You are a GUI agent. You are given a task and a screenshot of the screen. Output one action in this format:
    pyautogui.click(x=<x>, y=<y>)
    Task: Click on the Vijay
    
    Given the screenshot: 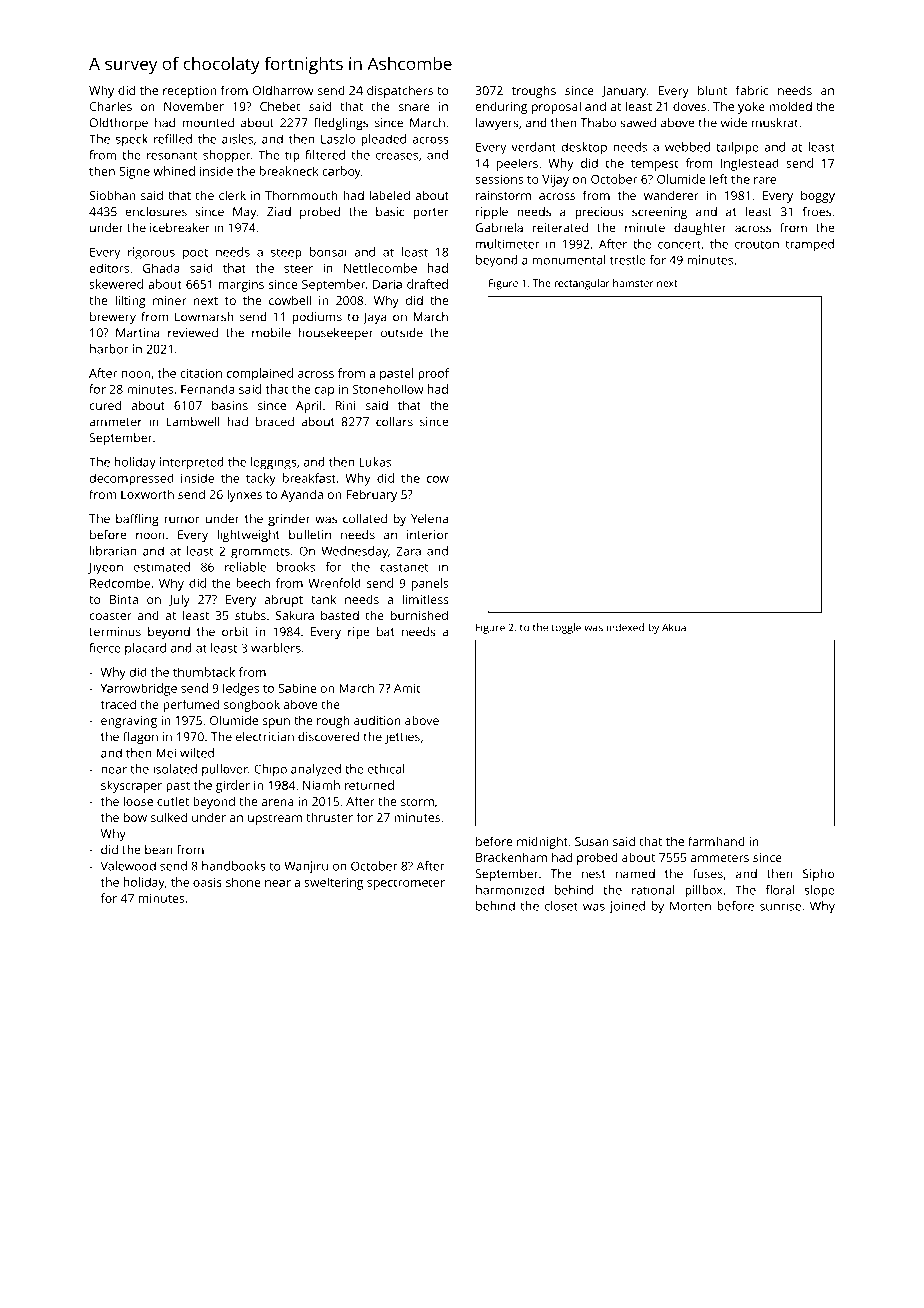 What is the action you would take?
    pyautogui.click(x=555, y=181)
